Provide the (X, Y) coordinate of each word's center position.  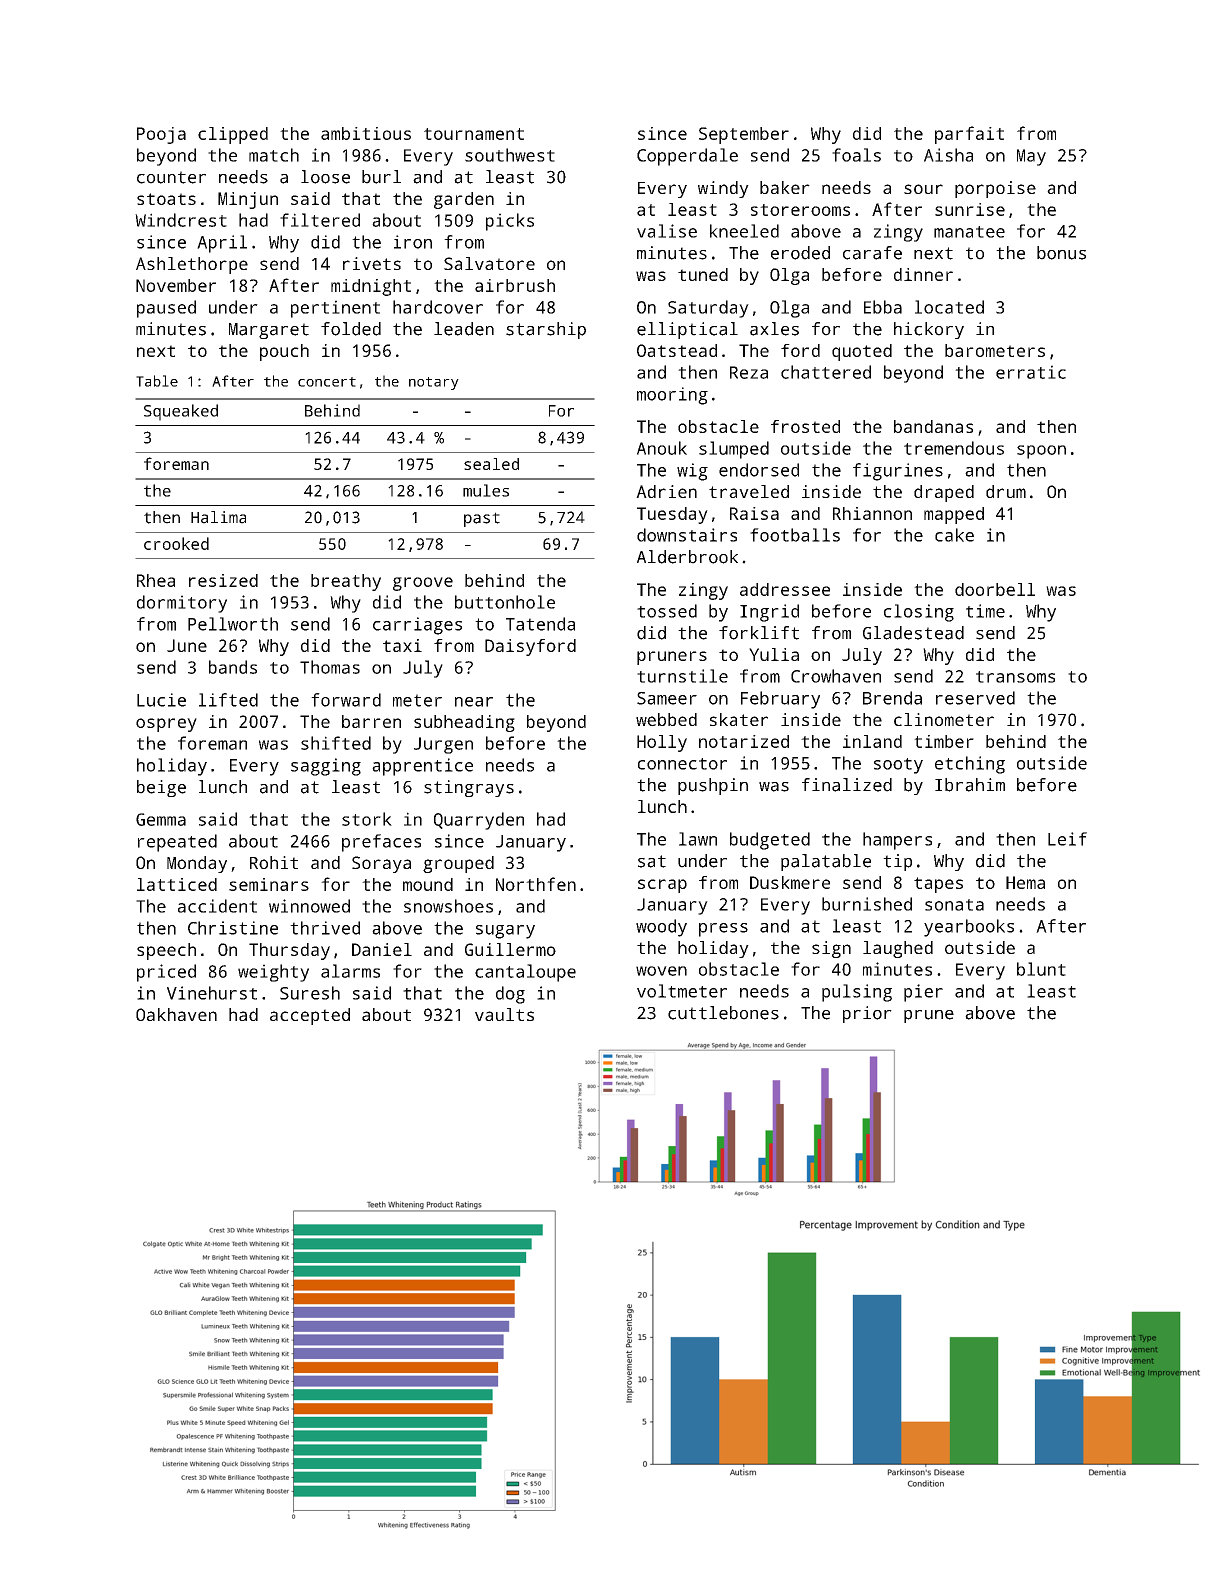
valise (667, 231)
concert (327, 382)
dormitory (182, 604)
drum (1006, 491)
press (723, 930)
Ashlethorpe (192, 265)
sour (923, 189)
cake (954, 535)
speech (166, 951)
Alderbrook (687, 557)
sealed (491, 464)
